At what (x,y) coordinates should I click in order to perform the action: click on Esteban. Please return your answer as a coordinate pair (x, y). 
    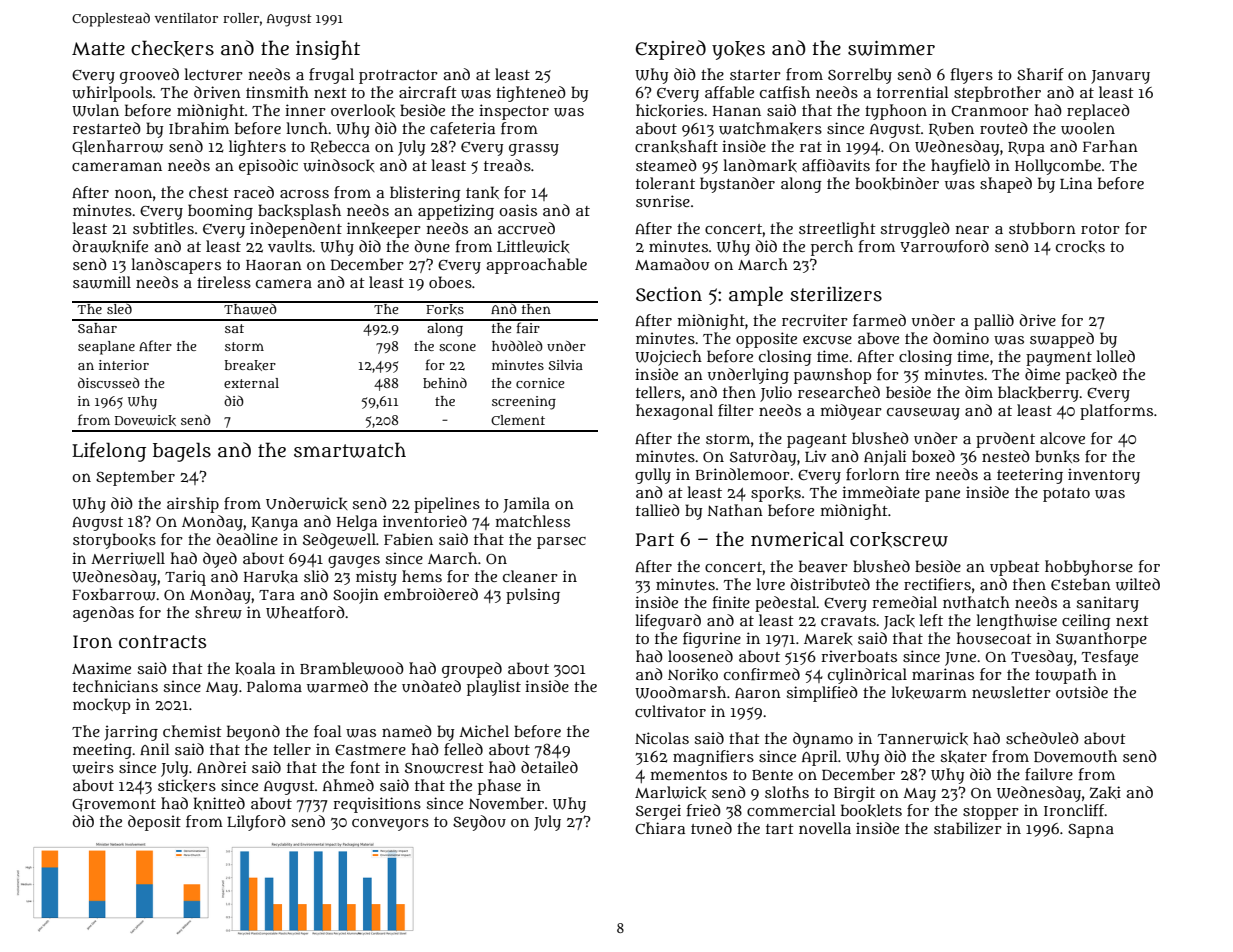
    Looking at the image, I should click on (1081, 584).
